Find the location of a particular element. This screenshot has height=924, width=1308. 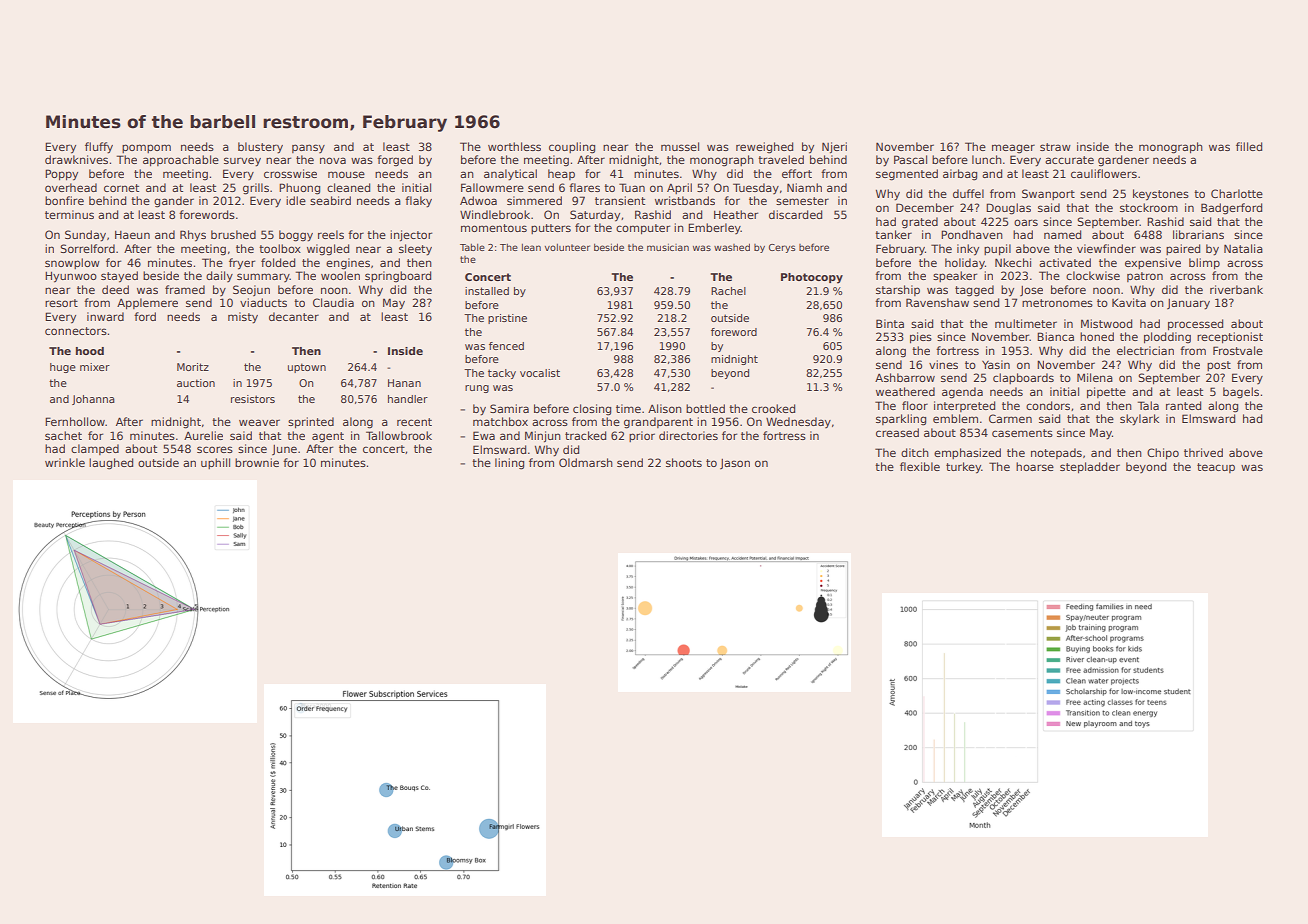

uptown is located at coordinates (307, 368).
